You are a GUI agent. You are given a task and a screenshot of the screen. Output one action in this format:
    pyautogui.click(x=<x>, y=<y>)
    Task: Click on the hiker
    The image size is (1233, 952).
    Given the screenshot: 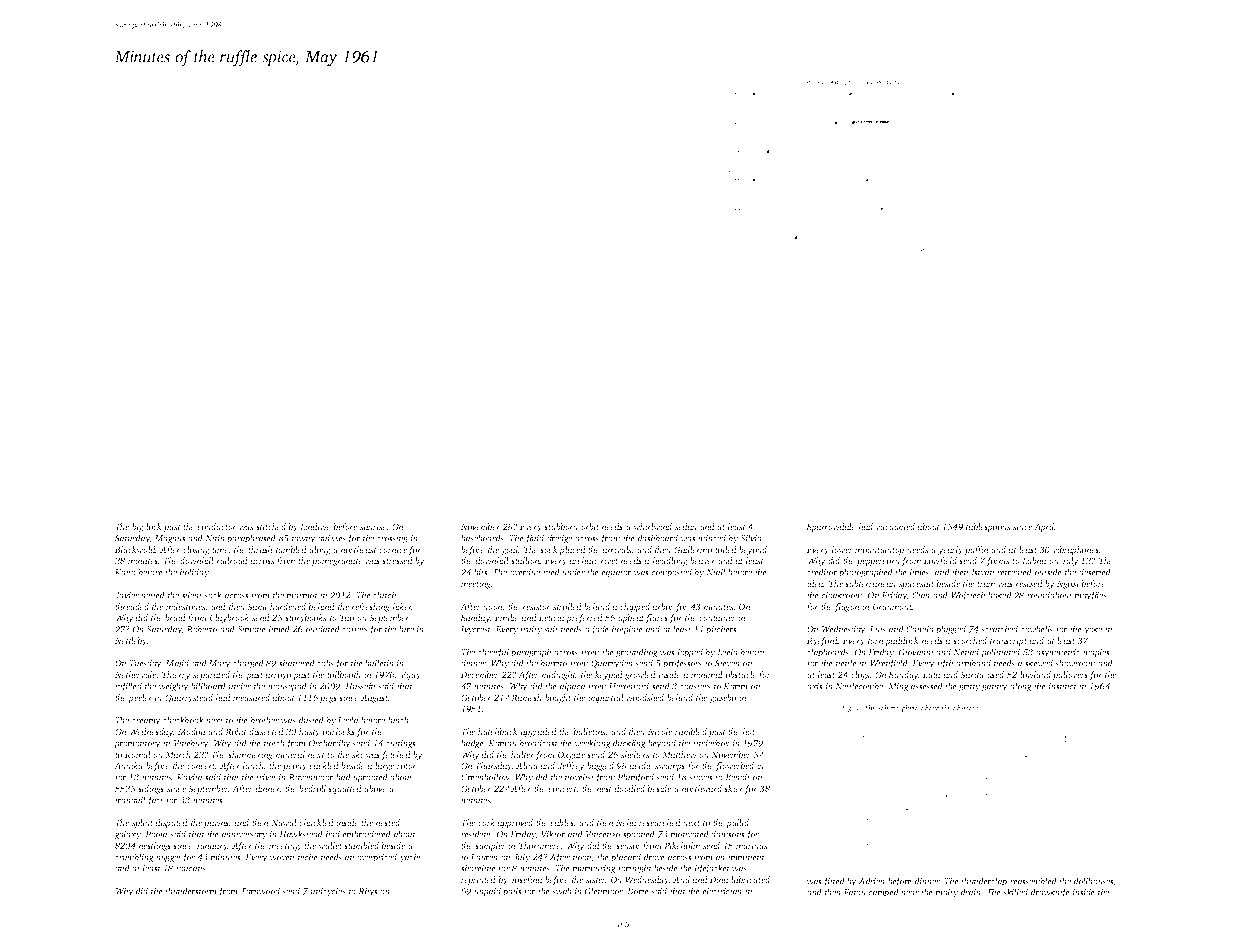 What is the action you would take?
    pyautogui.click(x=402, y=606)
